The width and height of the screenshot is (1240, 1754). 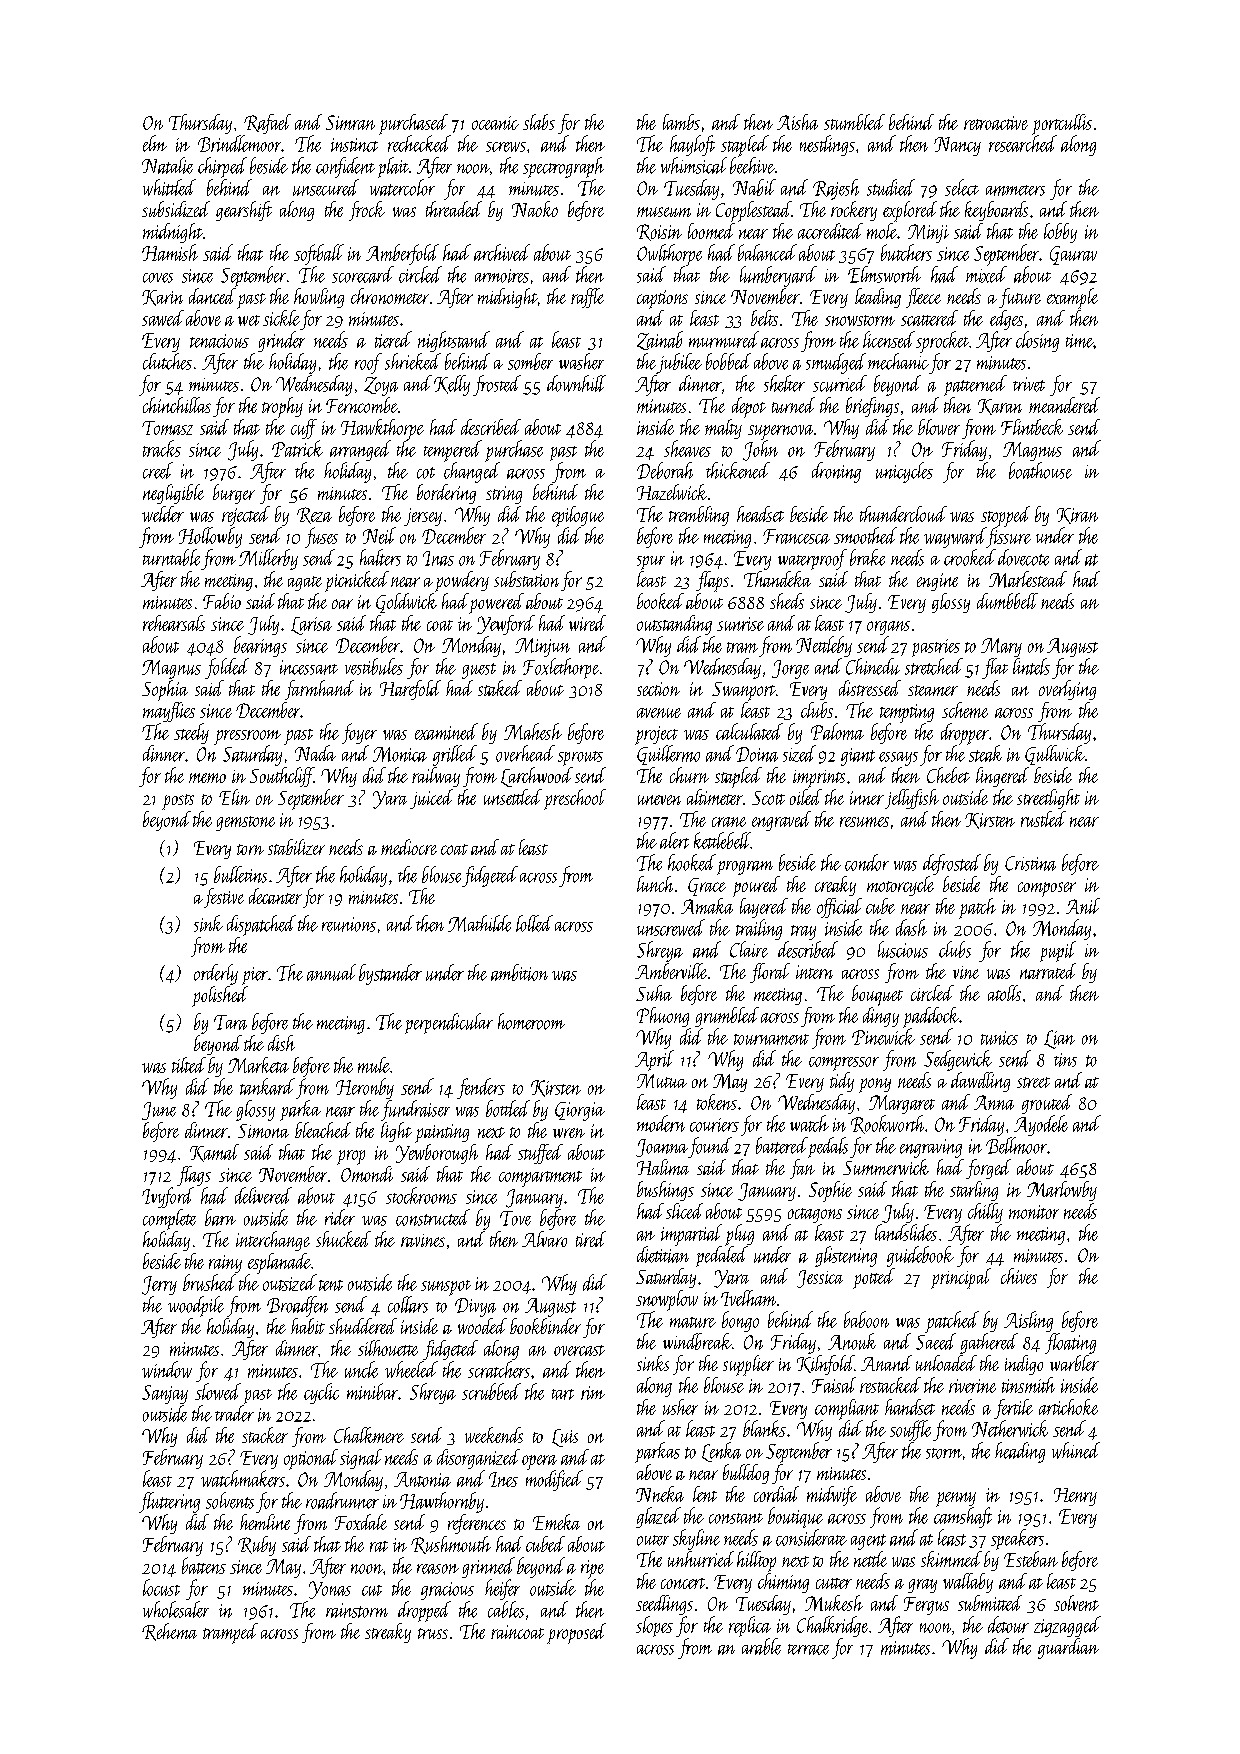 I want to click on epilogue, so click(x=578, y=516).
